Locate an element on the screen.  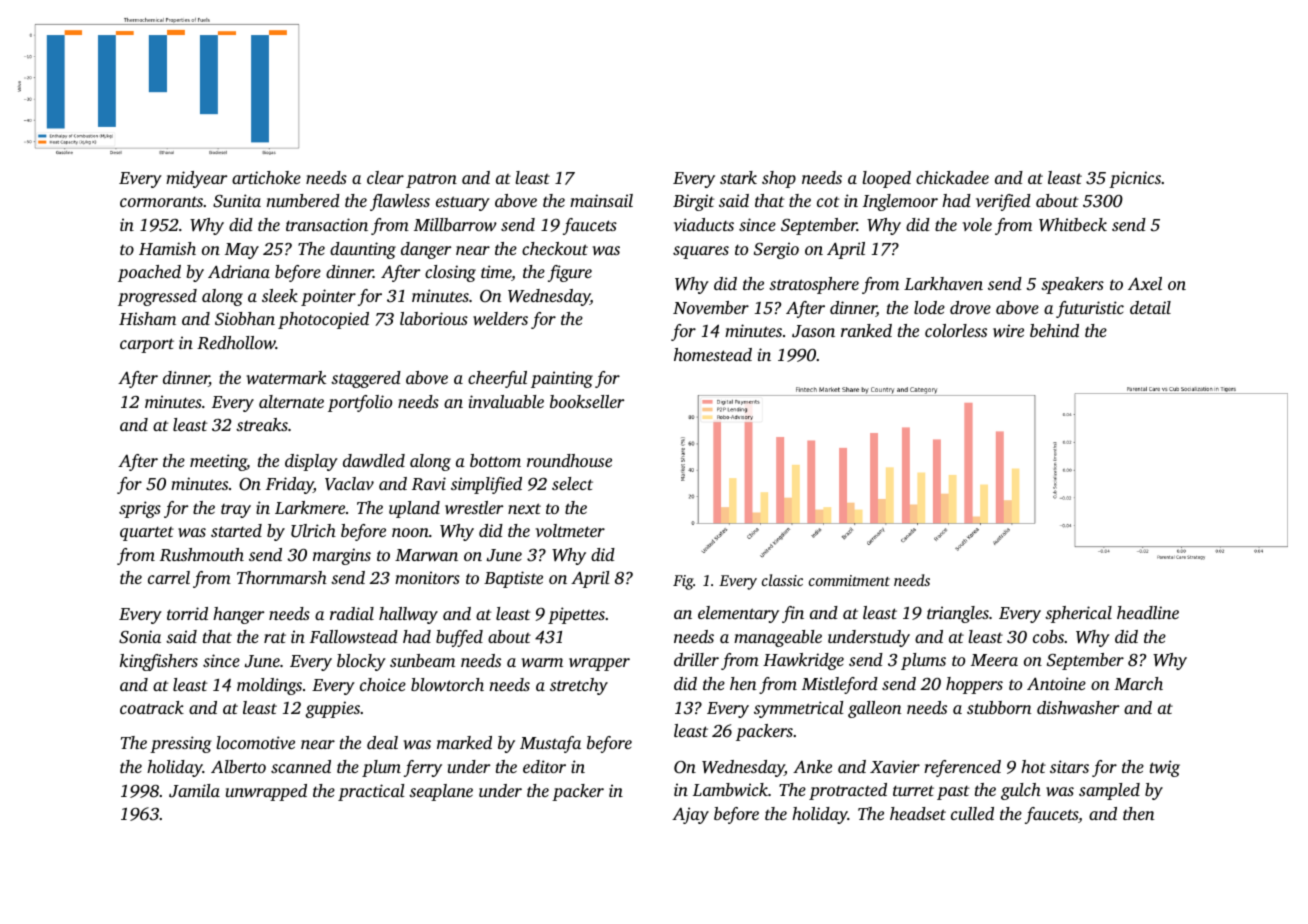
roundhouse is located at coordinates (569, 460).
